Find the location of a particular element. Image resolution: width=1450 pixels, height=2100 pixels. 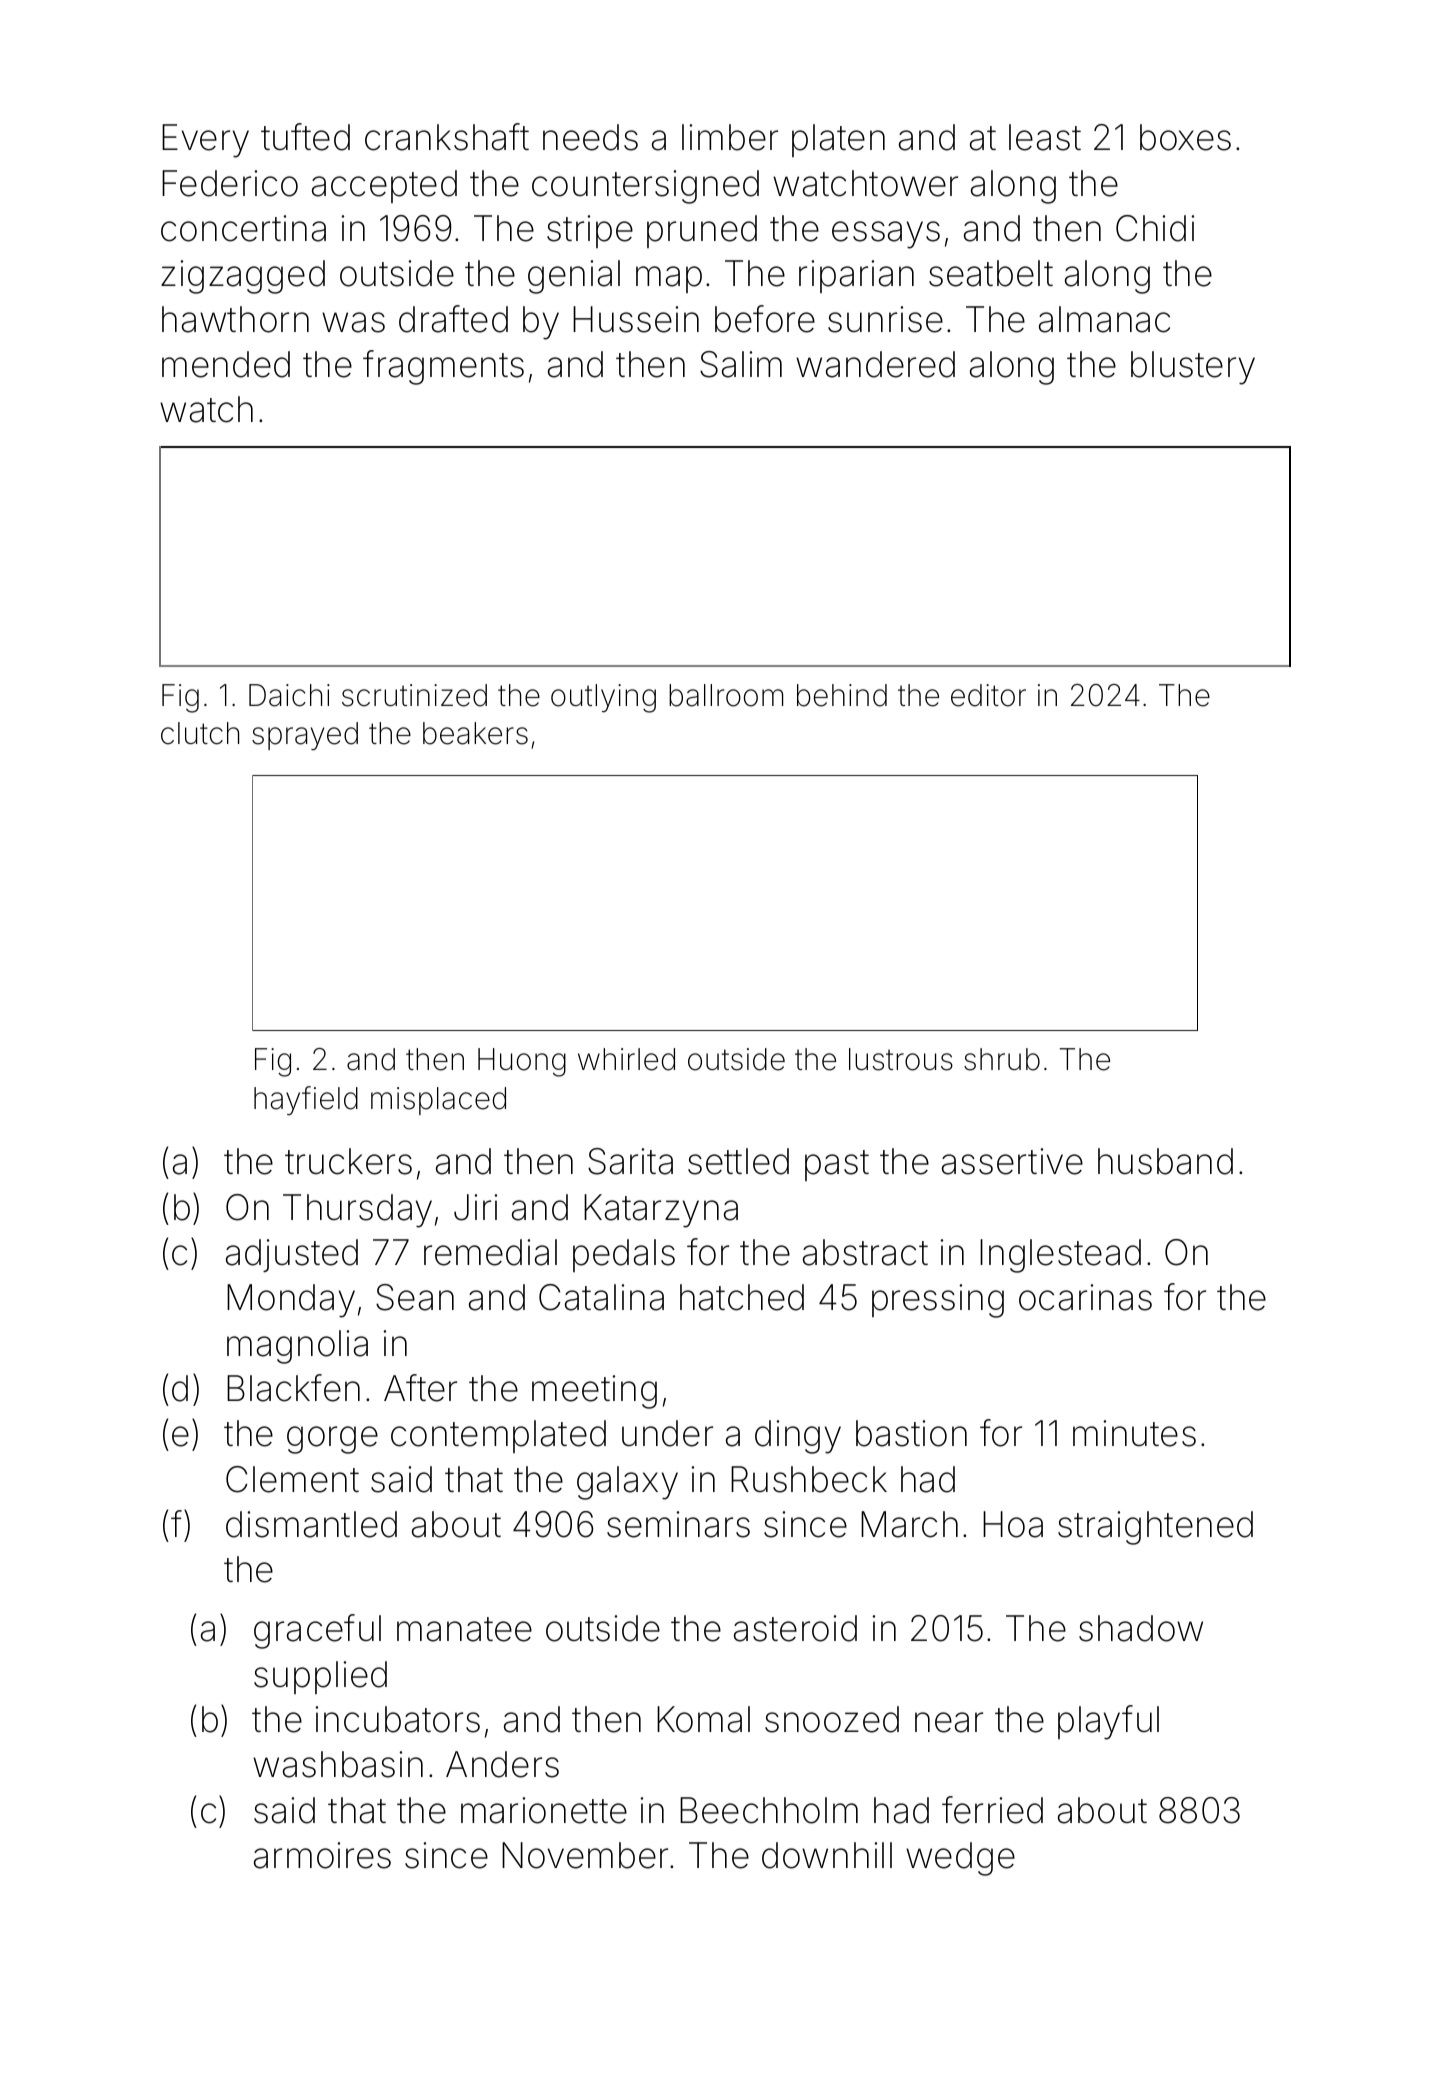

ballroom is located at coordinates (726, 695).
